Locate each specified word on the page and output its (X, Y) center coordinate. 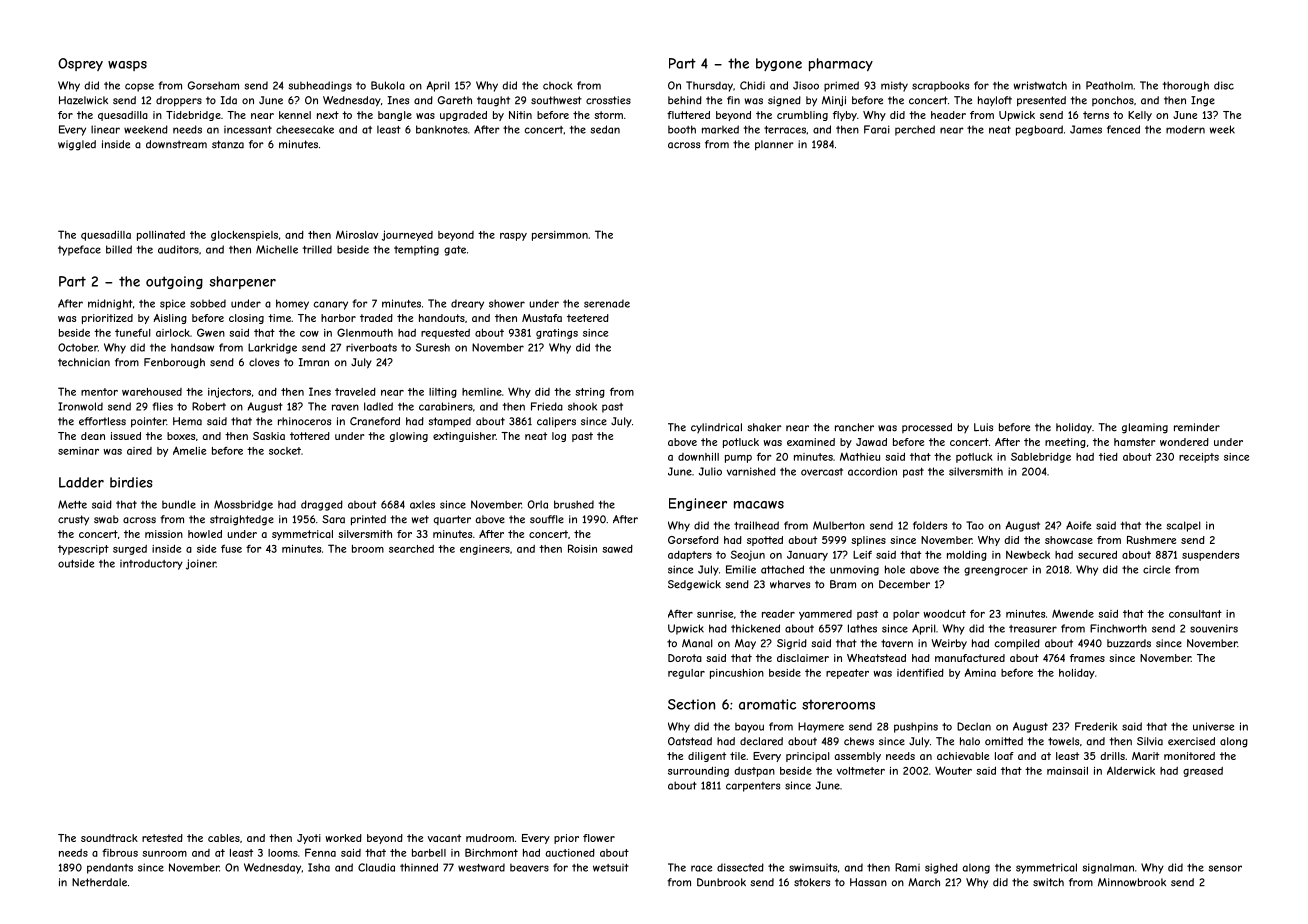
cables (224, 838)
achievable (963, 756)
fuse (231, 548)
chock (558, 85)
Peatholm (1109, 85)
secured (1097, 554)
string (590, 393)
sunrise (715, 614)
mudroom (490, 838)
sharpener (242, 282)
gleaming (1145, 428)
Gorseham (213, 85)
